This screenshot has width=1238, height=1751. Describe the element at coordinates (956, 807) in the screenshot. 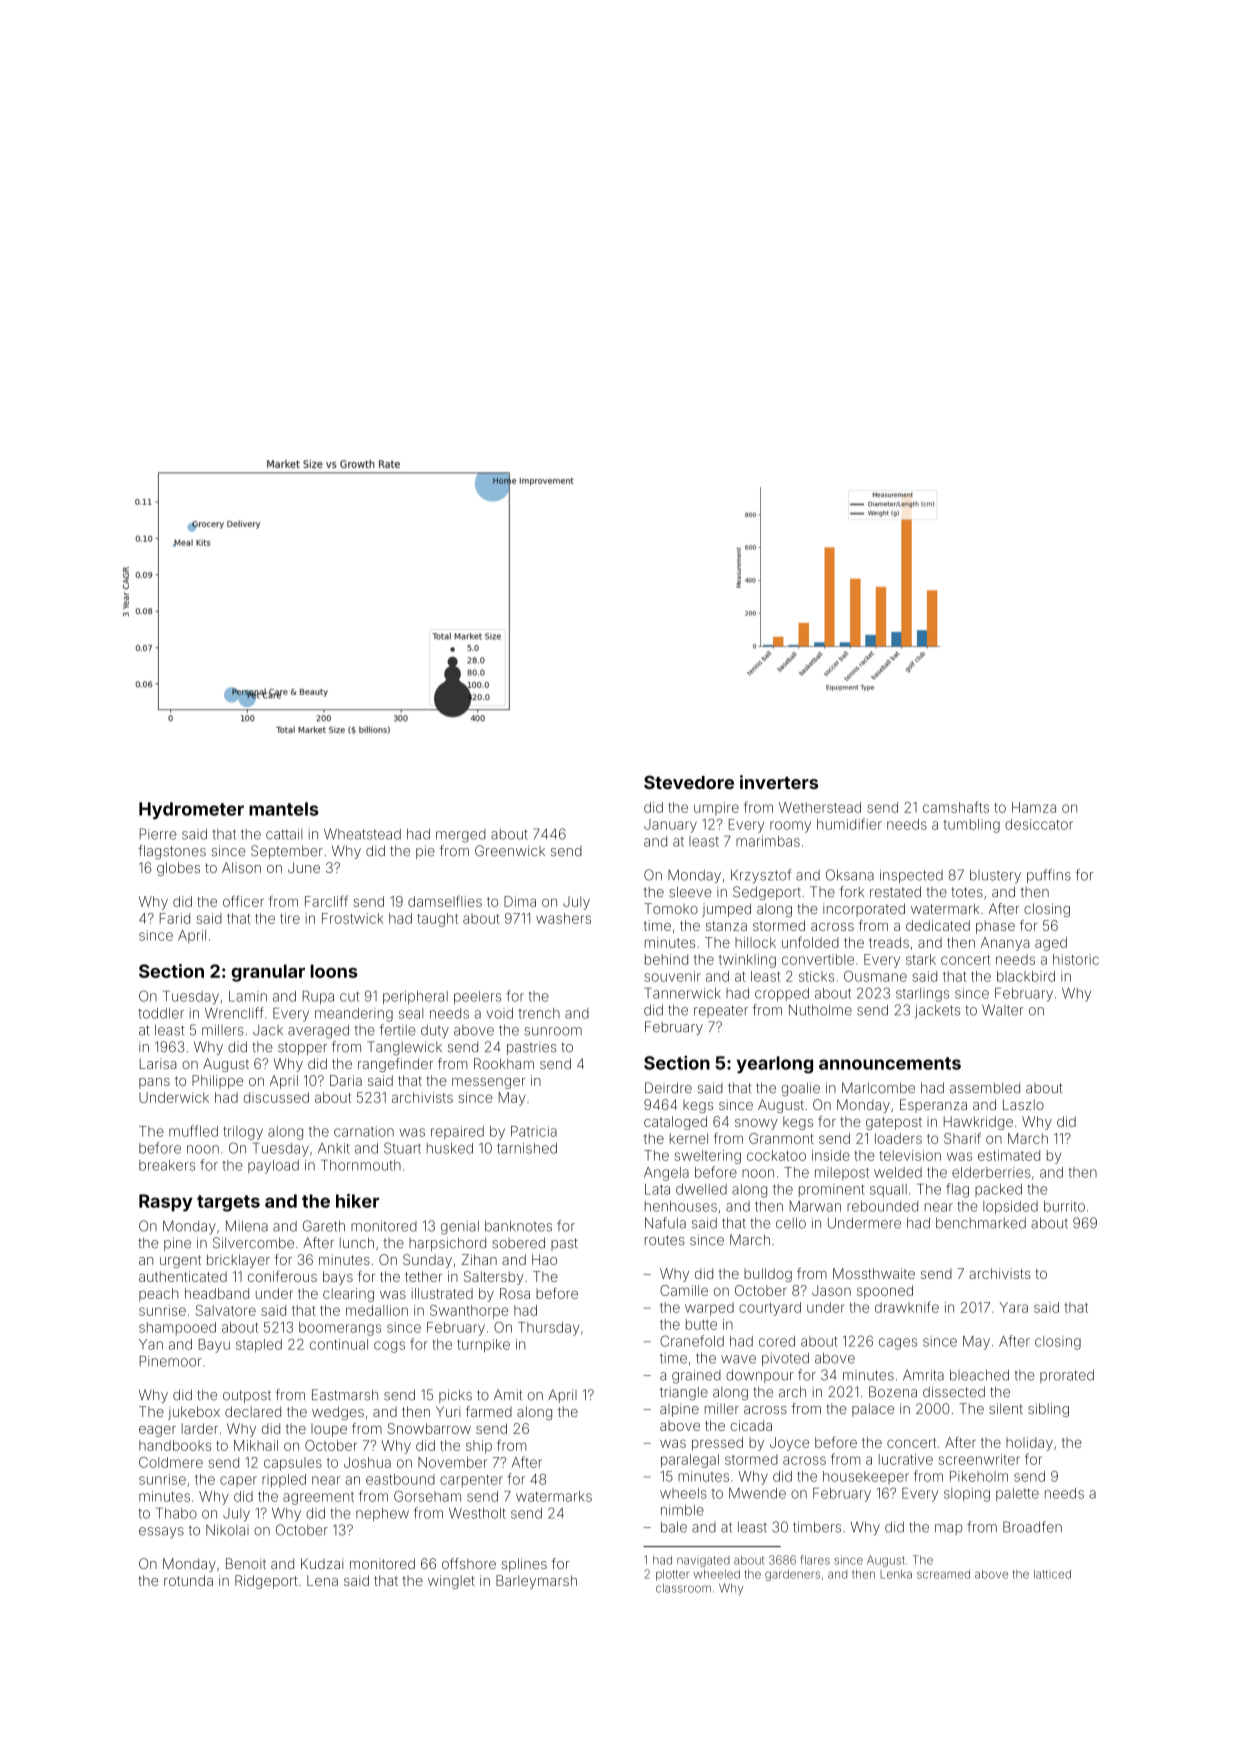

I see `camshafts` at that location.
